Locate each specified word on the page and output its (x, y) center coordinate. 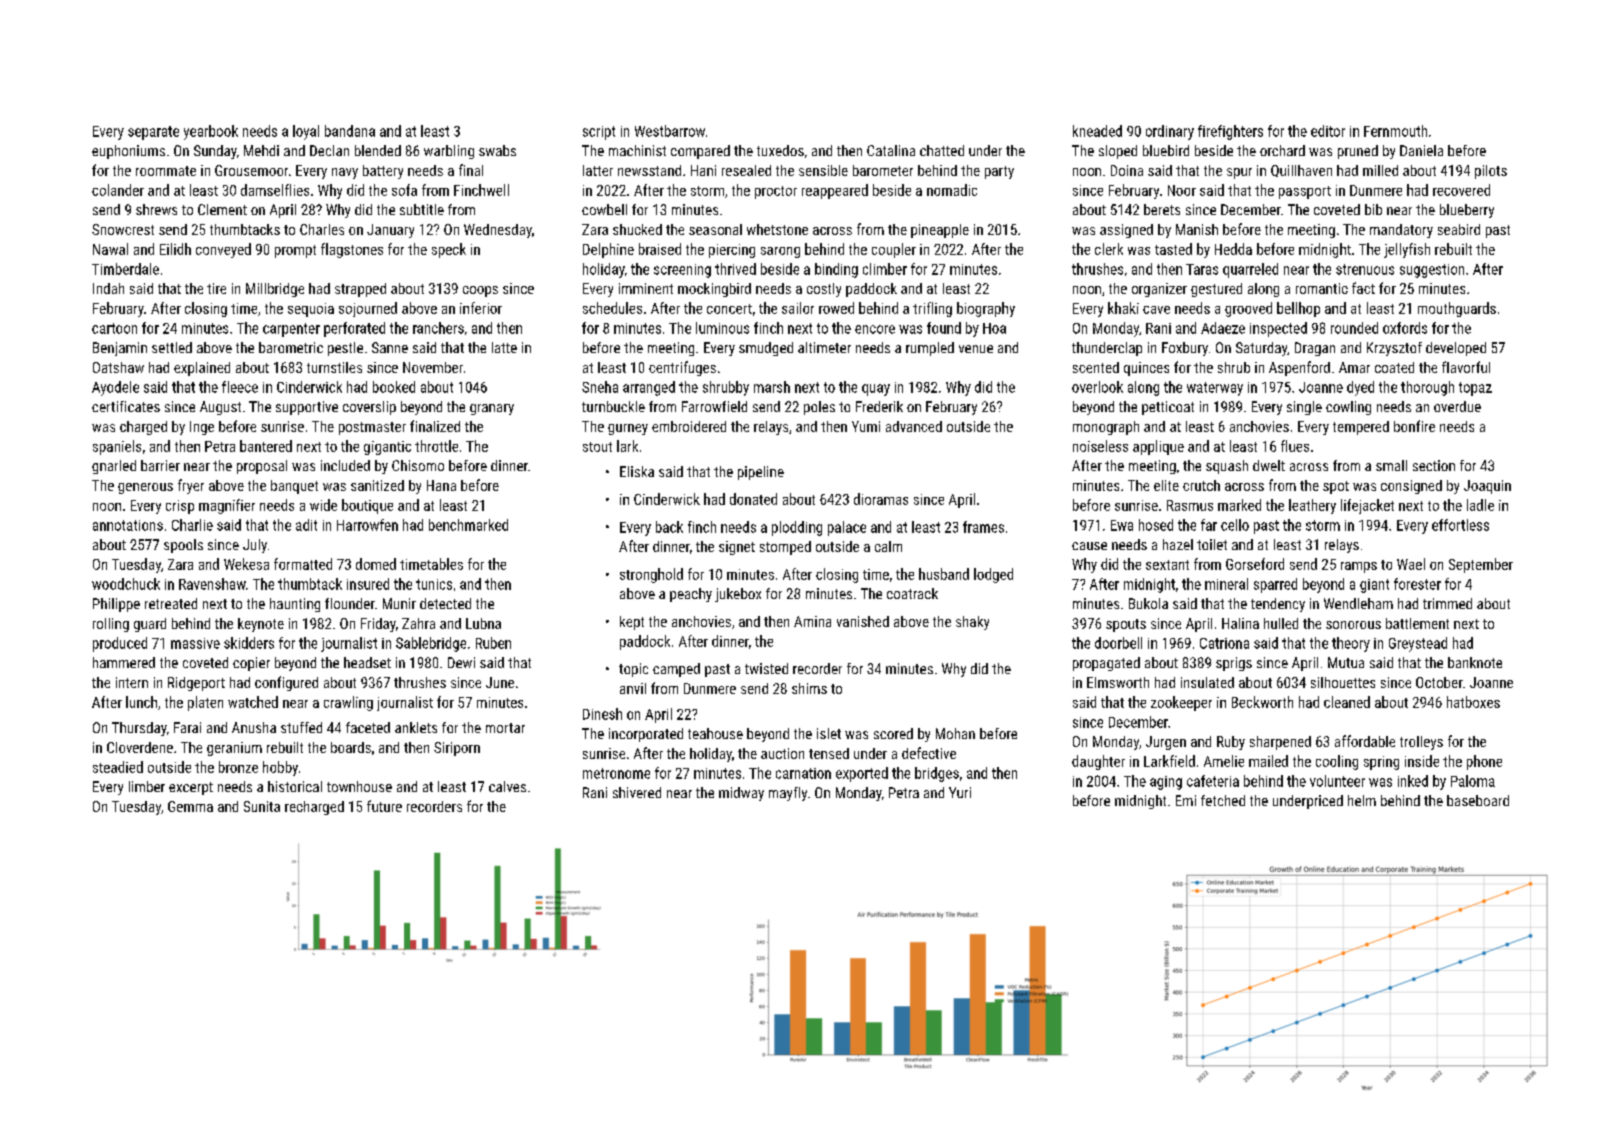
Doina (1127, 170)
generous (145, 488)
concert (729, 309)
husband (944, 574)
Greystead (1418, 644)
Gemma (190, 806)
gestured (1216, 290)
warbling (449, 152)
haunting (295, 605)
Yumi (866, 426)
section (1434, 465)
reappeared (835, 191)
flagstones (352, 250)
